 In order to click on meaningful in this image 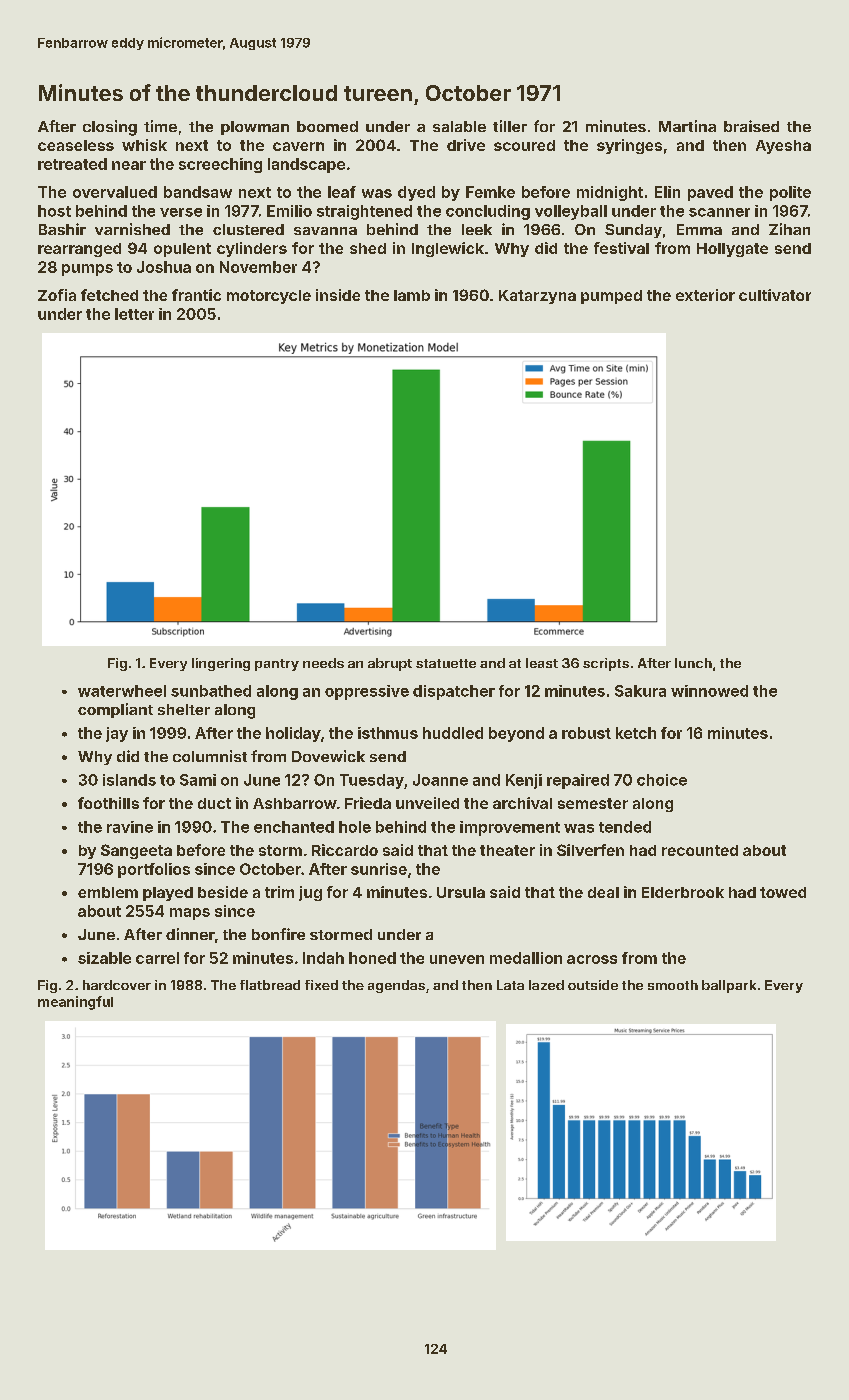, I will do `click(75, 1003)`.
